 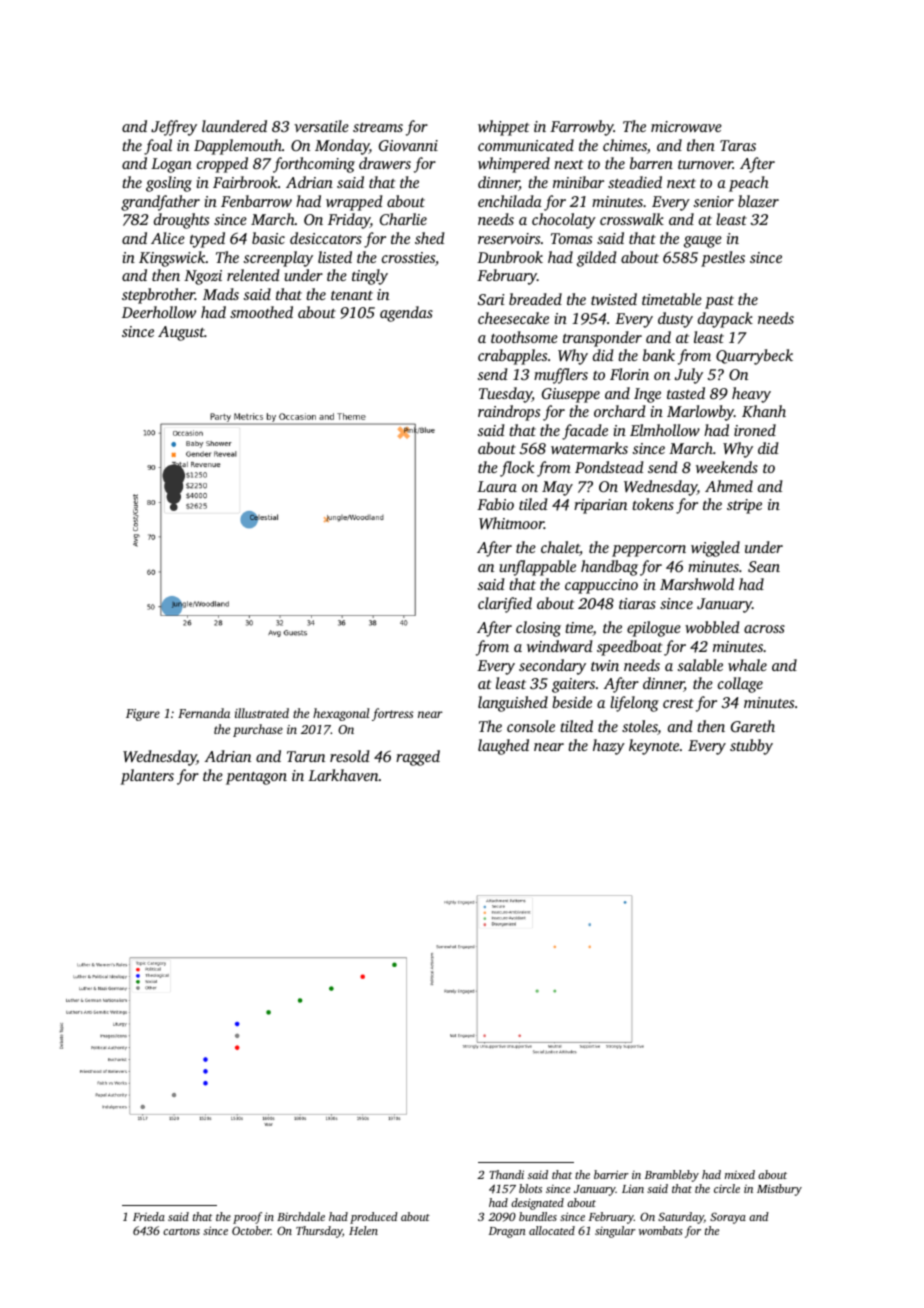 What do you see at coordinates (509, 238) in the image?
I see `reservoirs` at bounding box center [509, 238].
